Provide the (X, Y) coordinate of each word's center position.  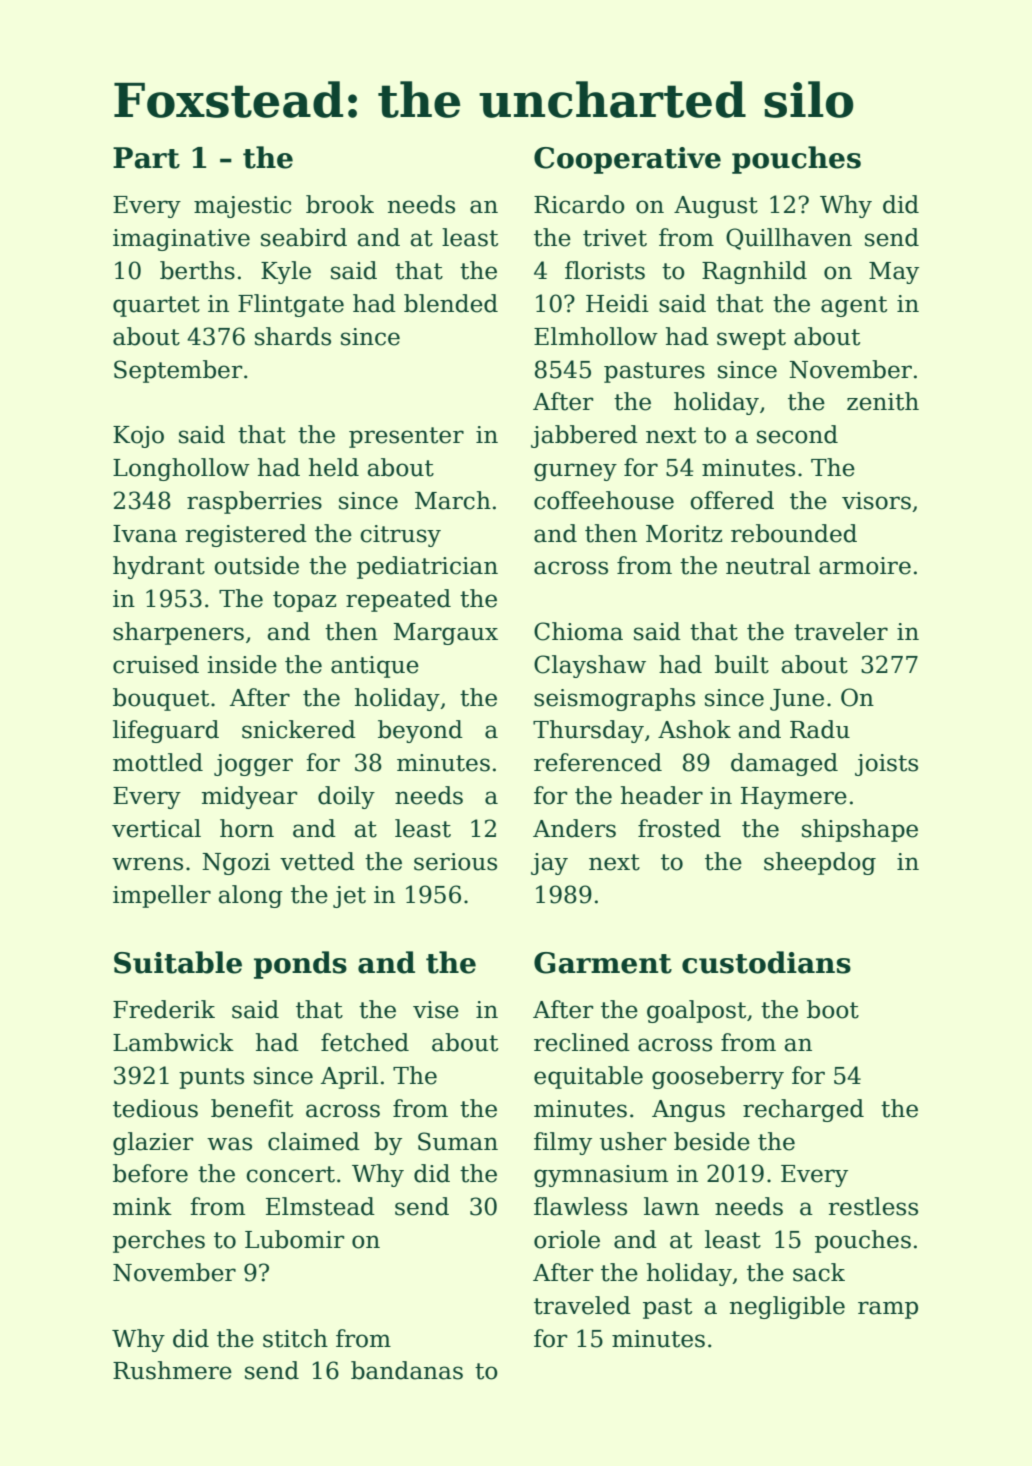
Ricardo (579, 204)
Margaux (445, 634)
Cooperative (627, 160)
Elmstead (320, 1206)
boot (833, 1009)
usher (633, 1141)
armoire (865, 566)
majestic (242, 207)
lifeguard (166, 731)
